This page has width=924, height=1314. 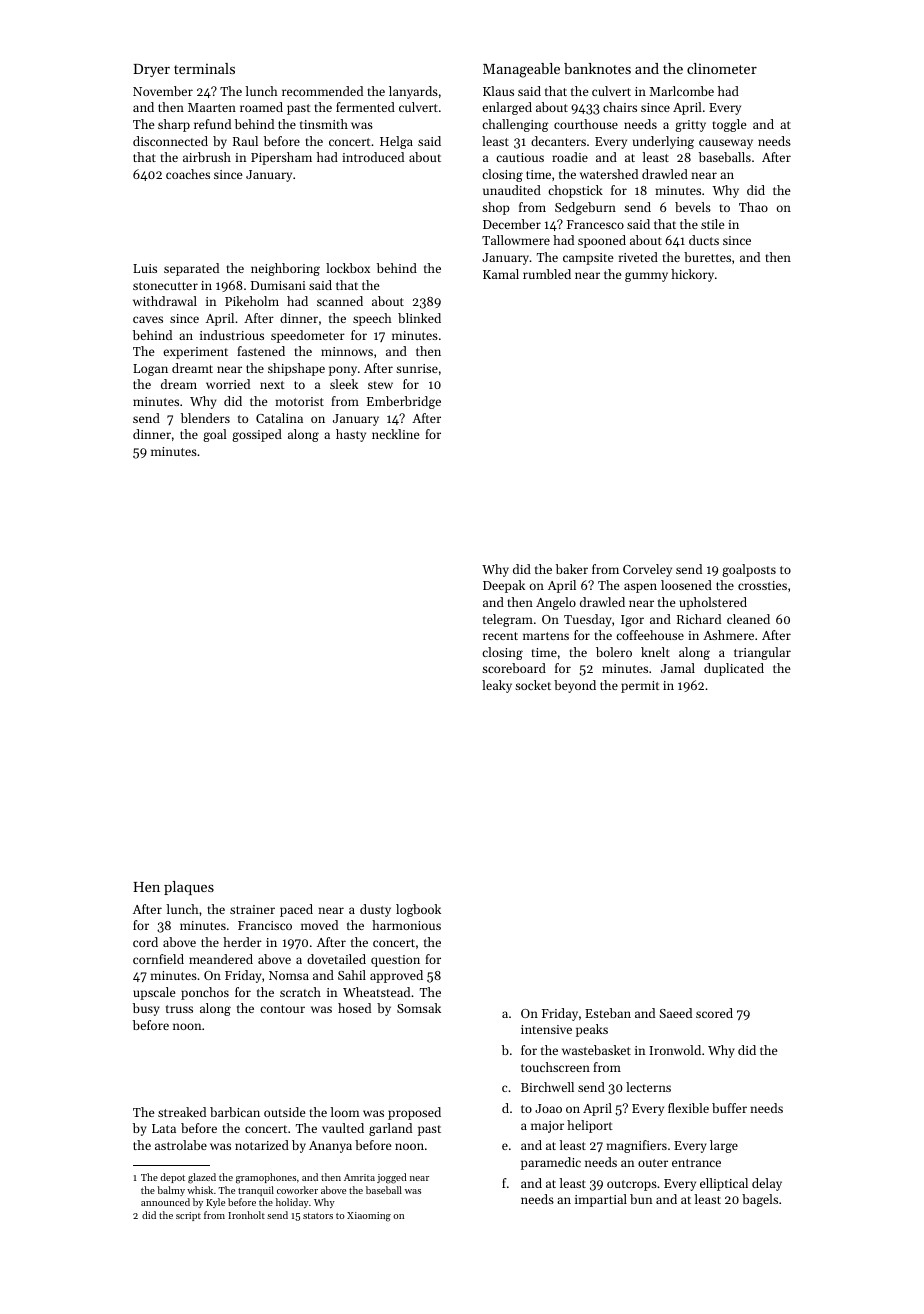 I want to click on Corveley, so click(x=647, y=570).
